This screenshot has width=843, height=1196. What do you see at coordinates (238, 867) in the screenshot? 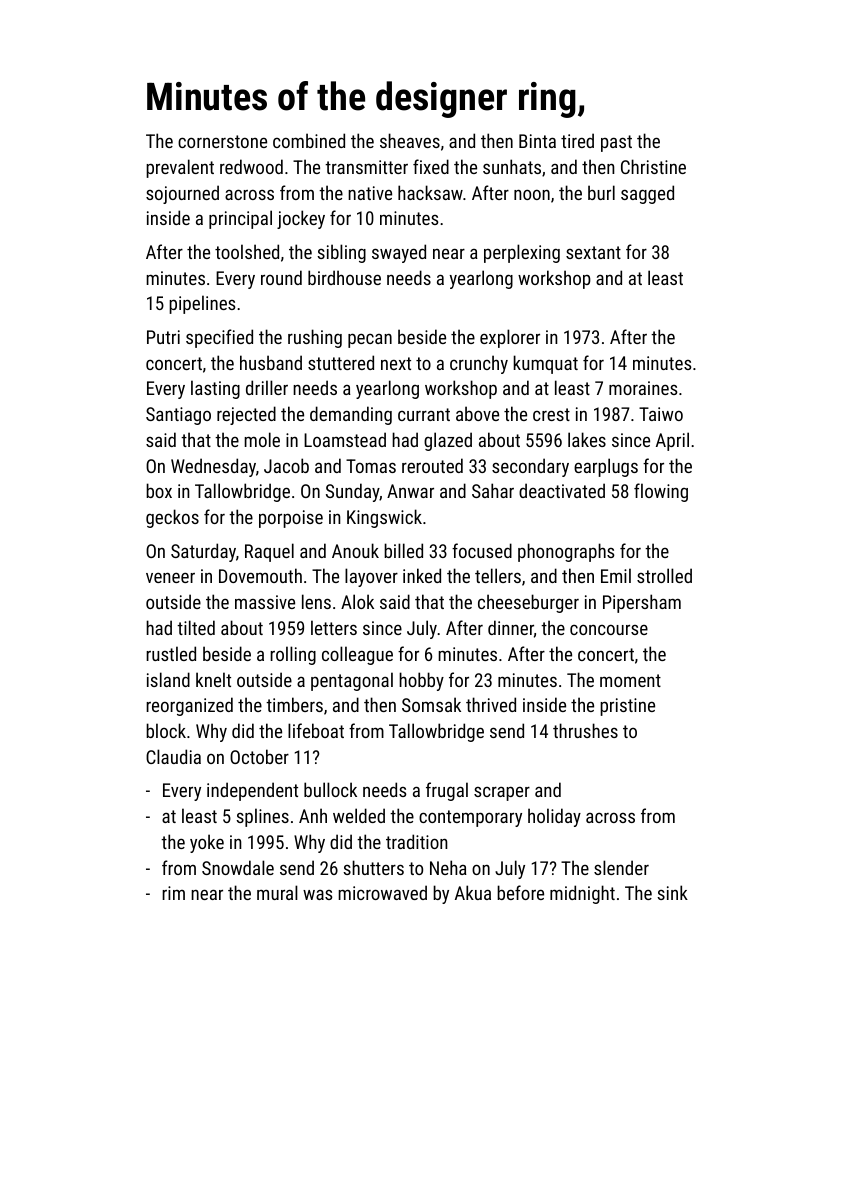
I see `Snowdale` at bounding box center [238, 867].
